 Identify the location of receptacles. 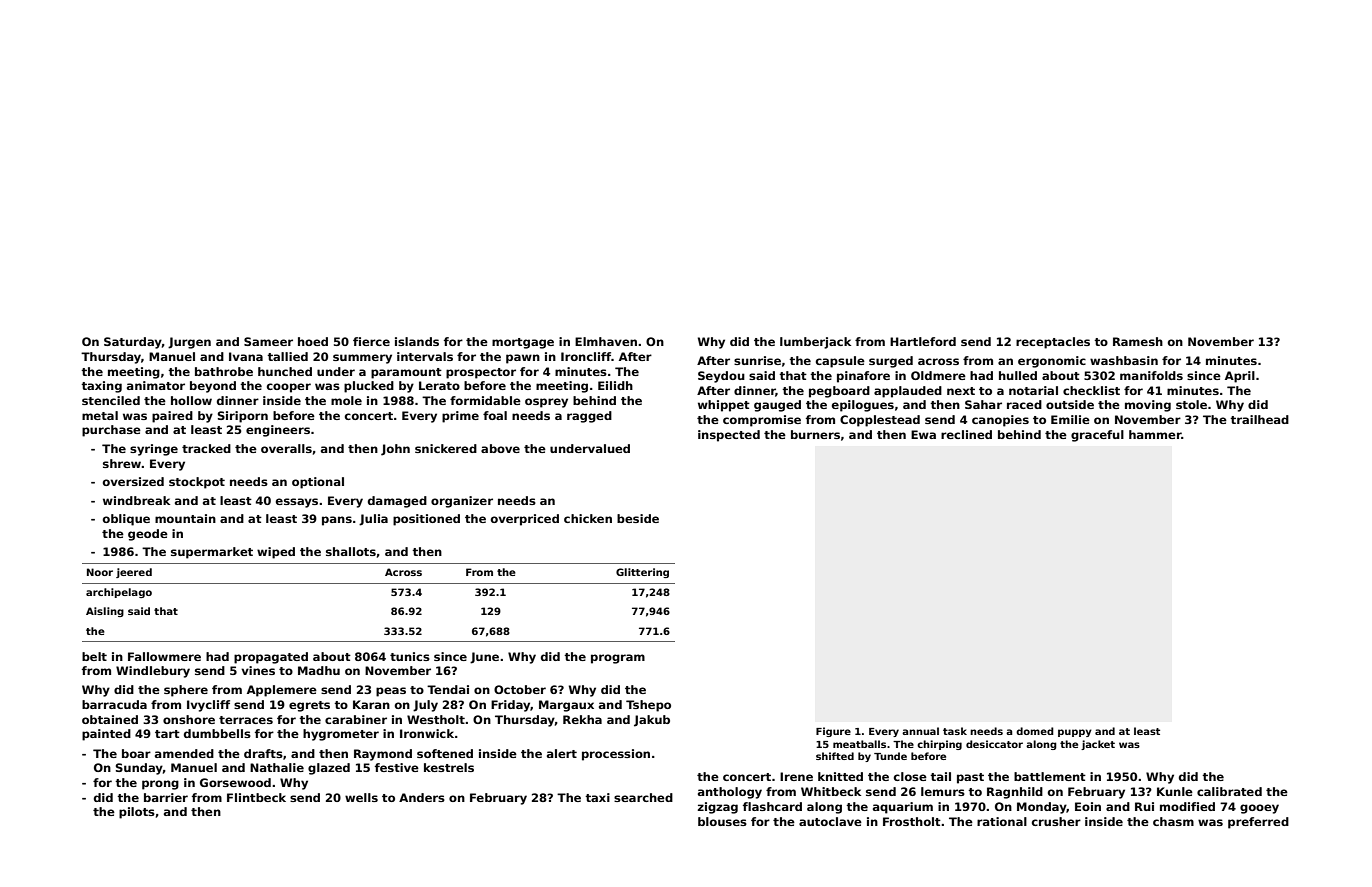
(1053, 343).
